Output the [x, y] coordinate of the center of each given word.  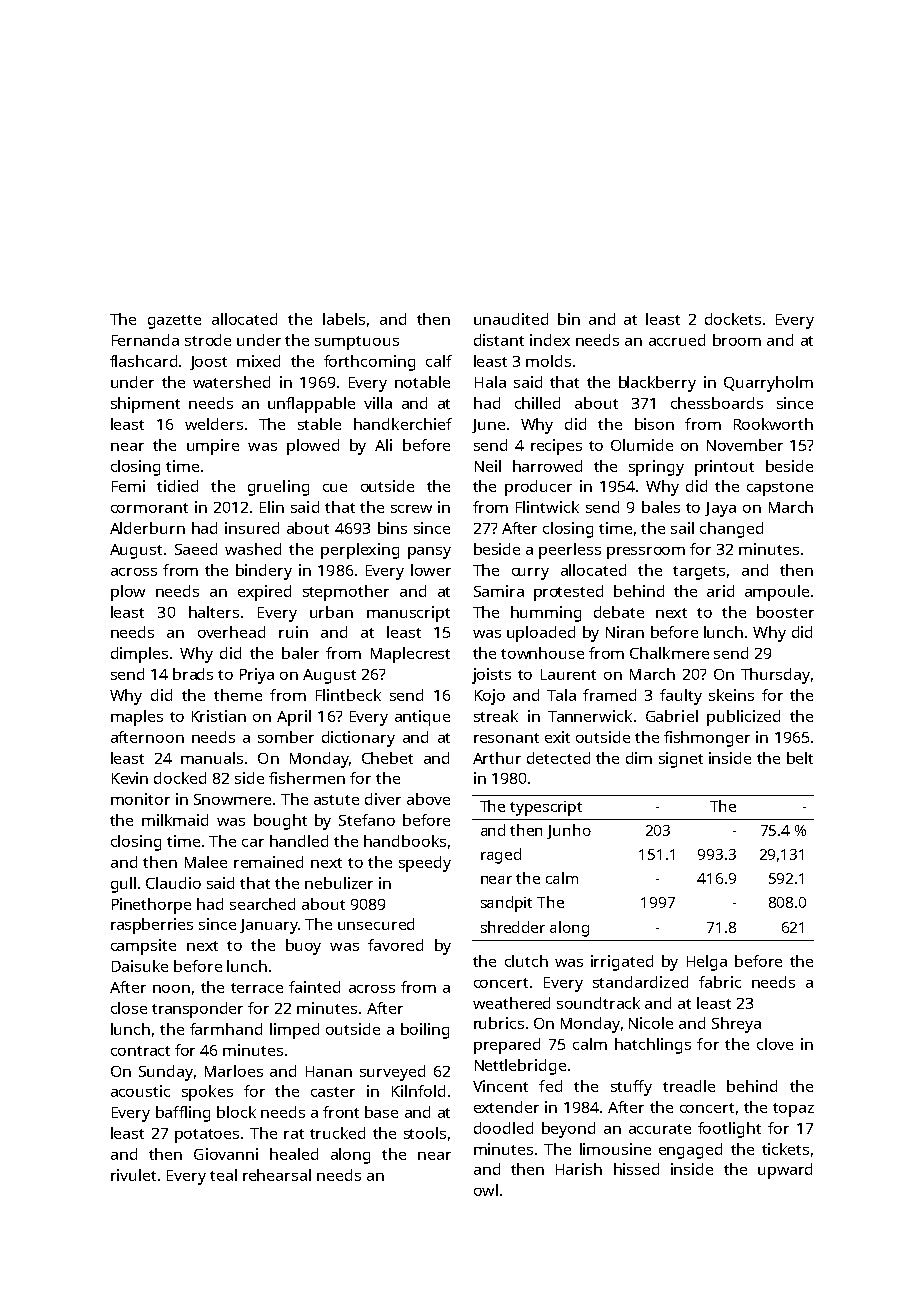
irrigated [622, 963]
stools [425, 1133]
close [129, 1008]
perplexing [360, 551]
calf [439, 361]
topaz [793, 1110]
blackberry [657, 384]
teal [223, 1175]
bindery [264, 572]
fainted [314, 987]
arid [720, 591]
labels [344, 319]
